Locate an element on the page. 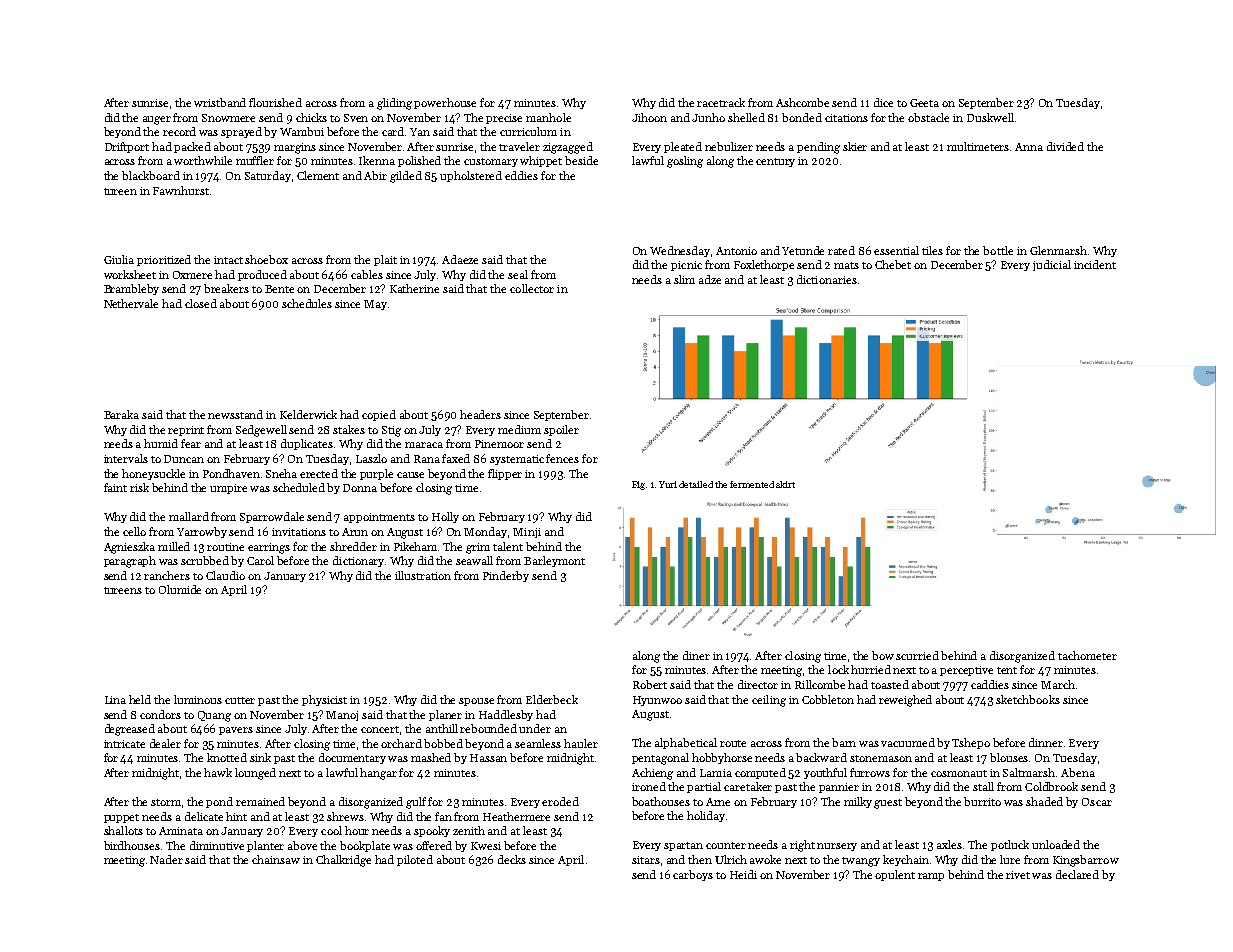  scurried is located at coordinates (917, 655).
